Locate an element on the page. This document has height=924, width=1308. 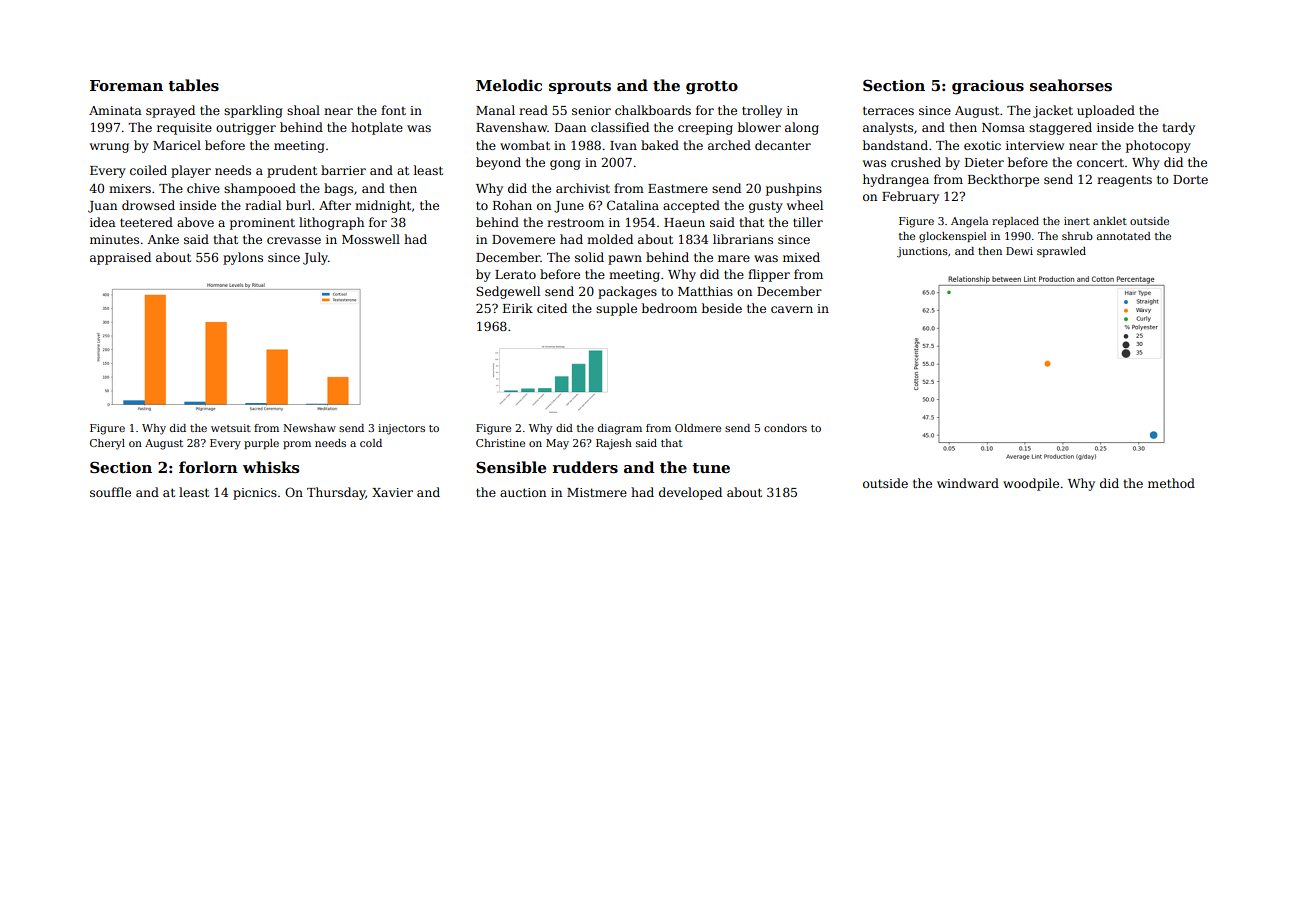
grotto is located at coordinates (712, 88).
